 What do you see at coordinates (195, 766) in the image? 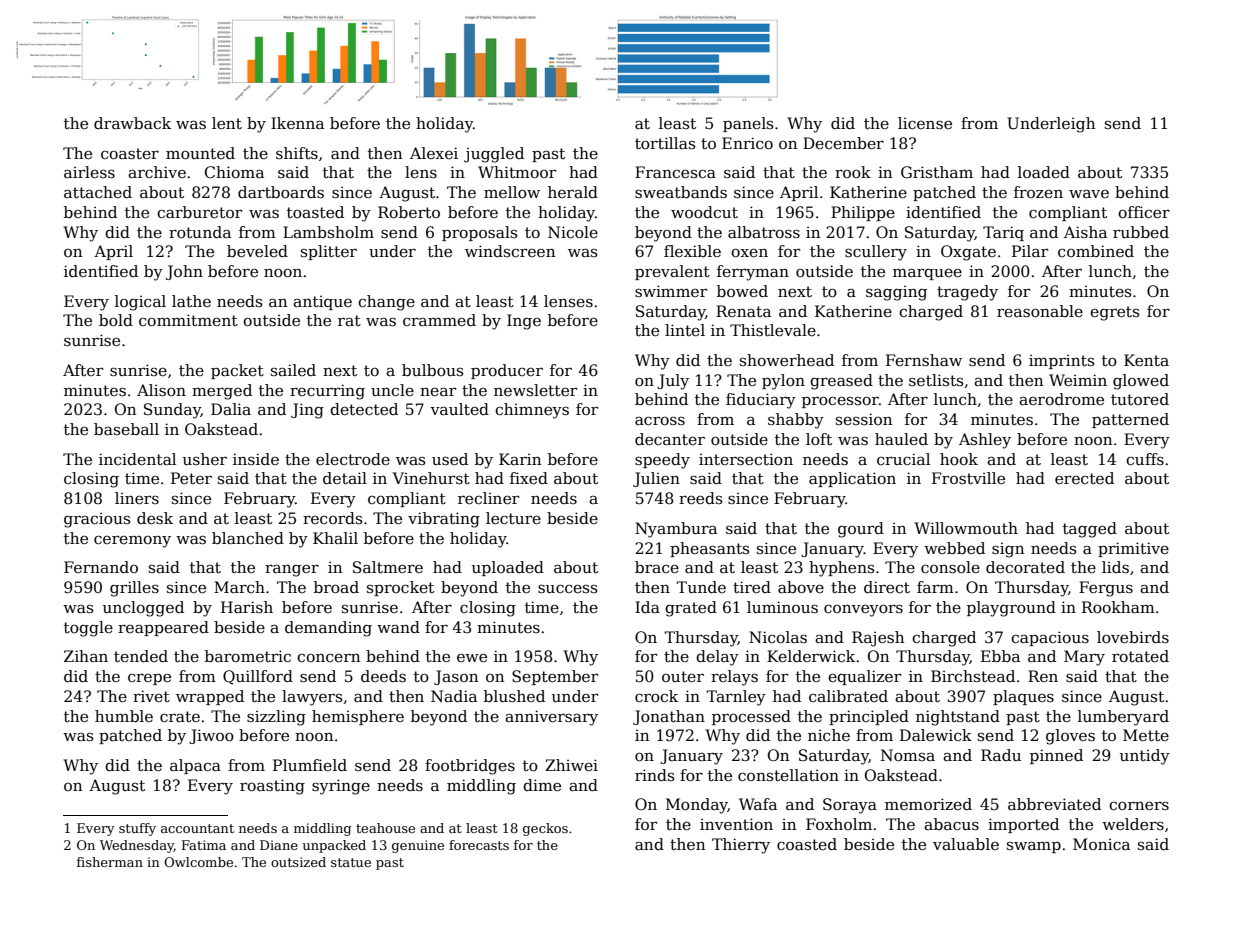
I see `alpaca` at bounding box center [195, 766].
